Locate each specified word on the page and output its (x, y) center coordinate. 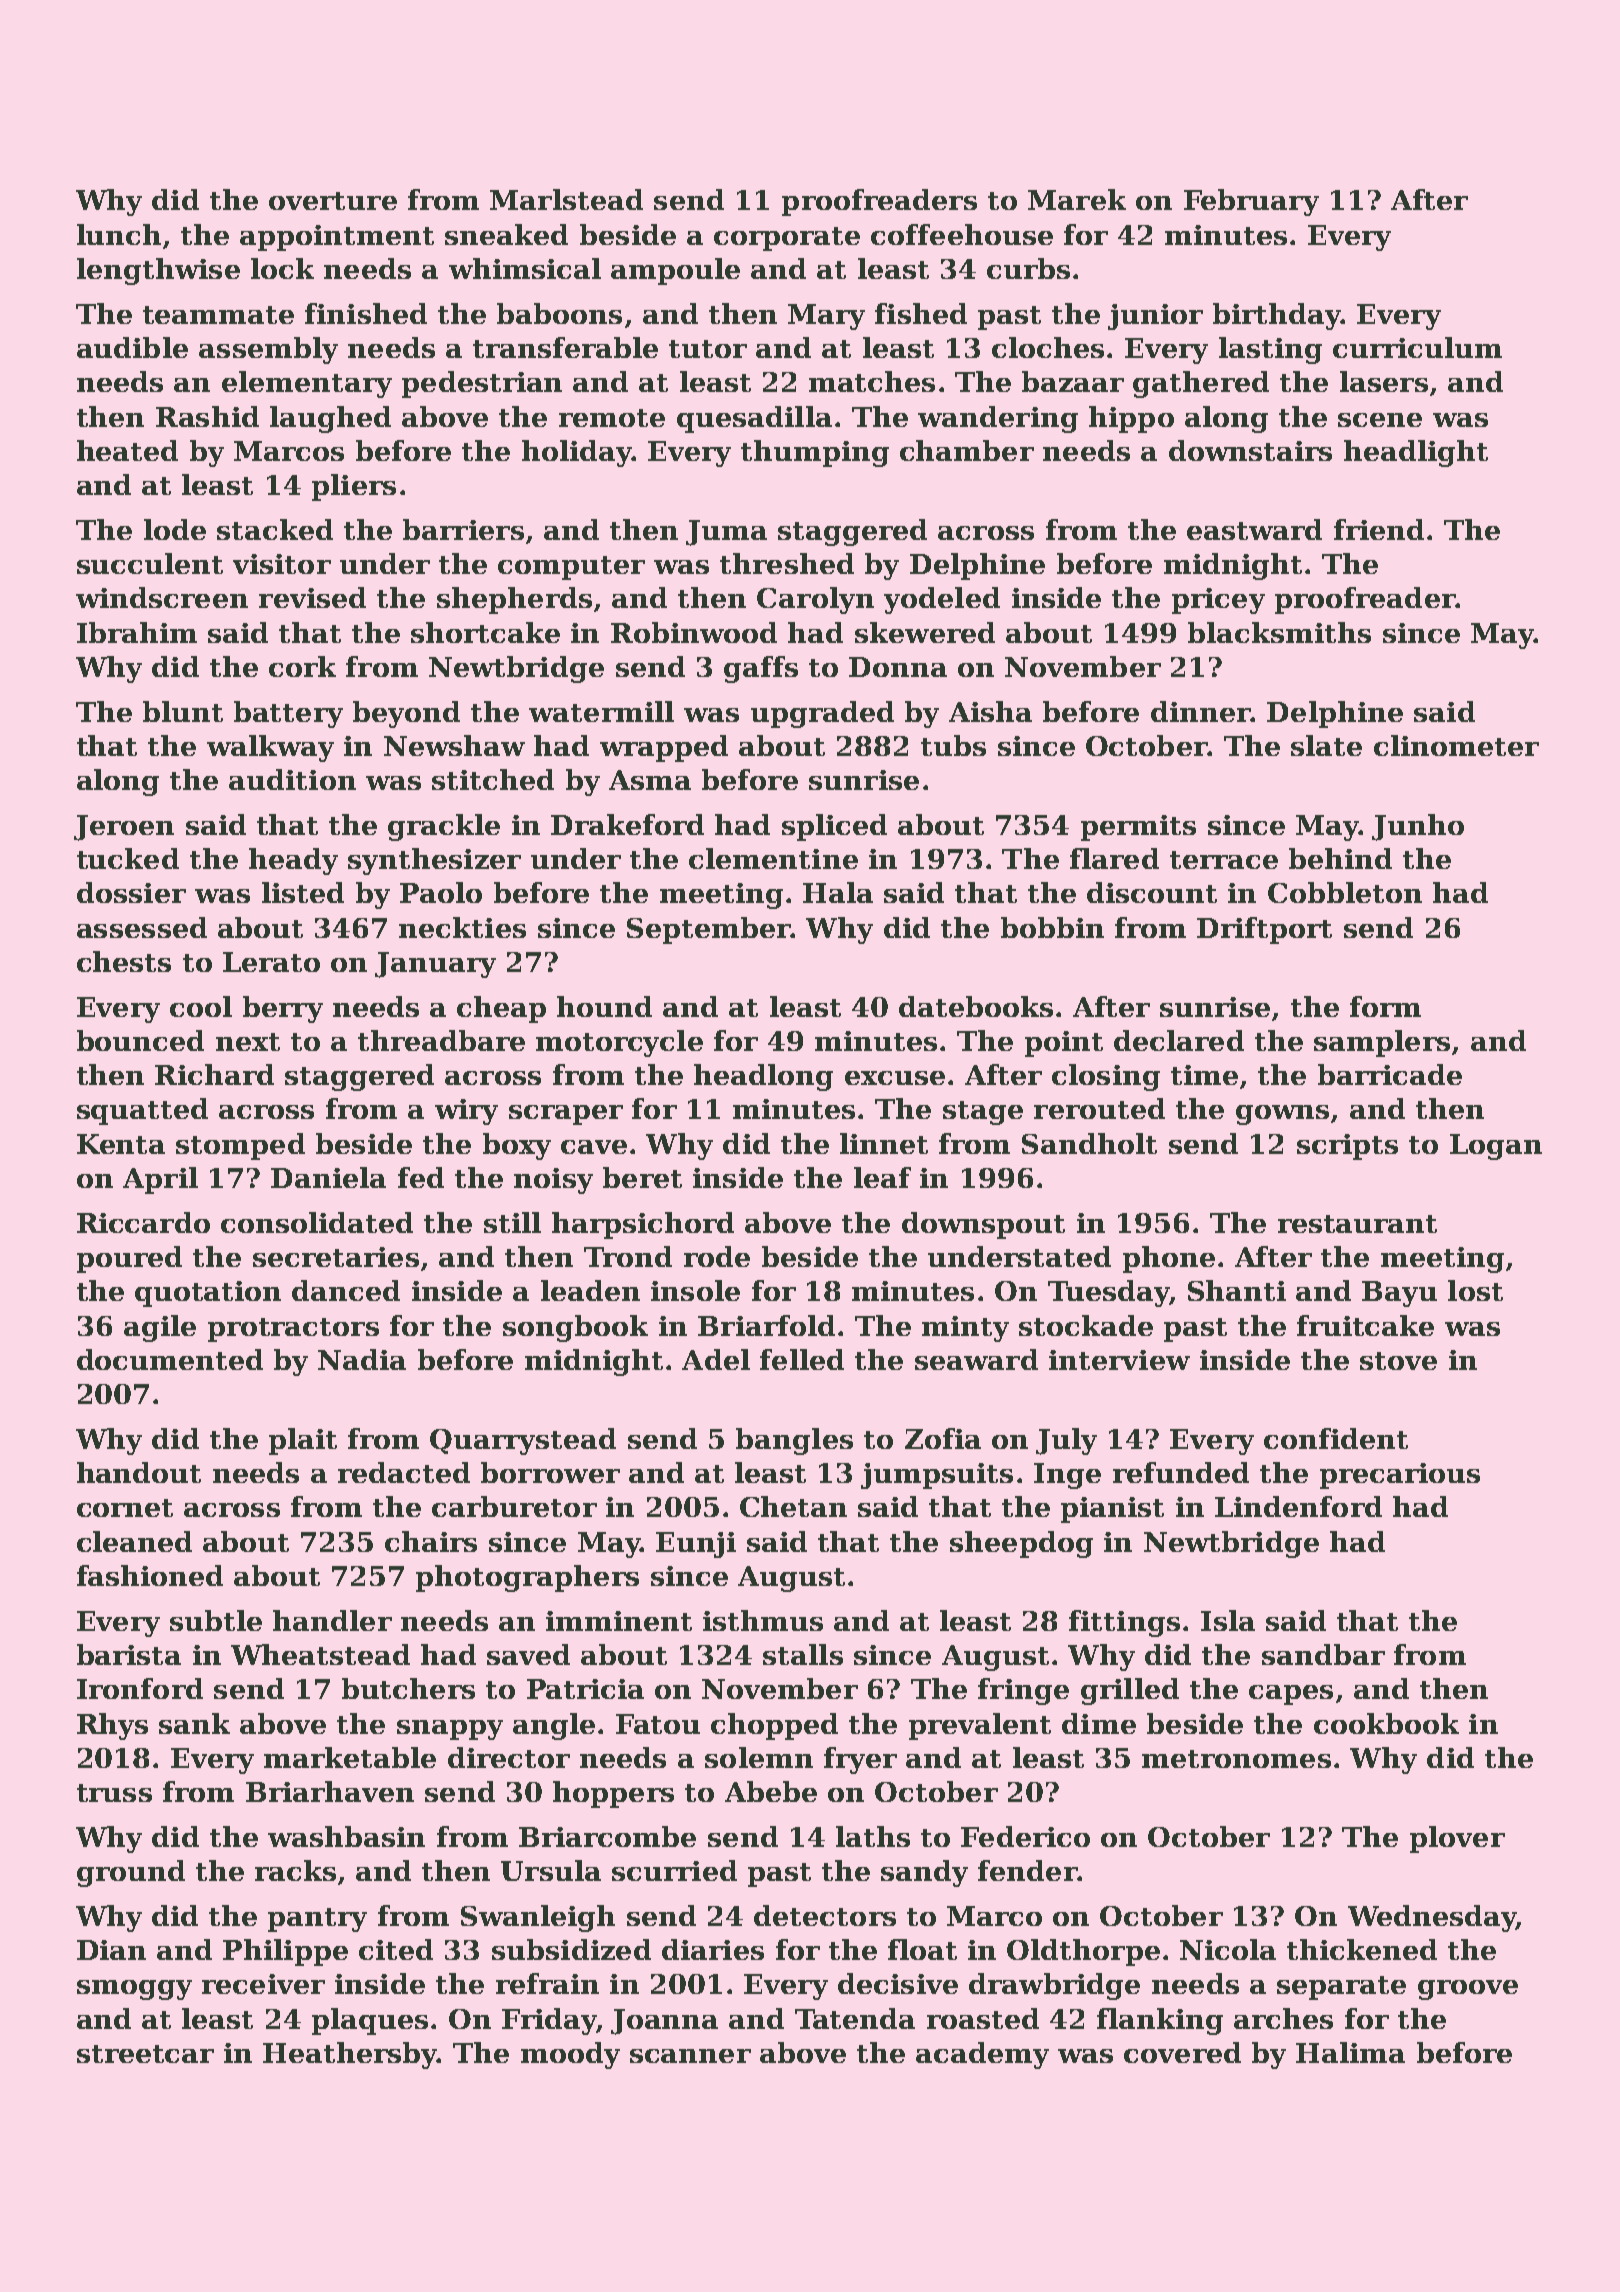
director (509, 1757)
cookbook (1386, 1723)
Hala (838, 892)
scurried (674, 1870)
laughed (330, 419)
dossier (131, 892)
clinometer (1456, 745)
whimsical (525, 268)
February (1251, 202)
